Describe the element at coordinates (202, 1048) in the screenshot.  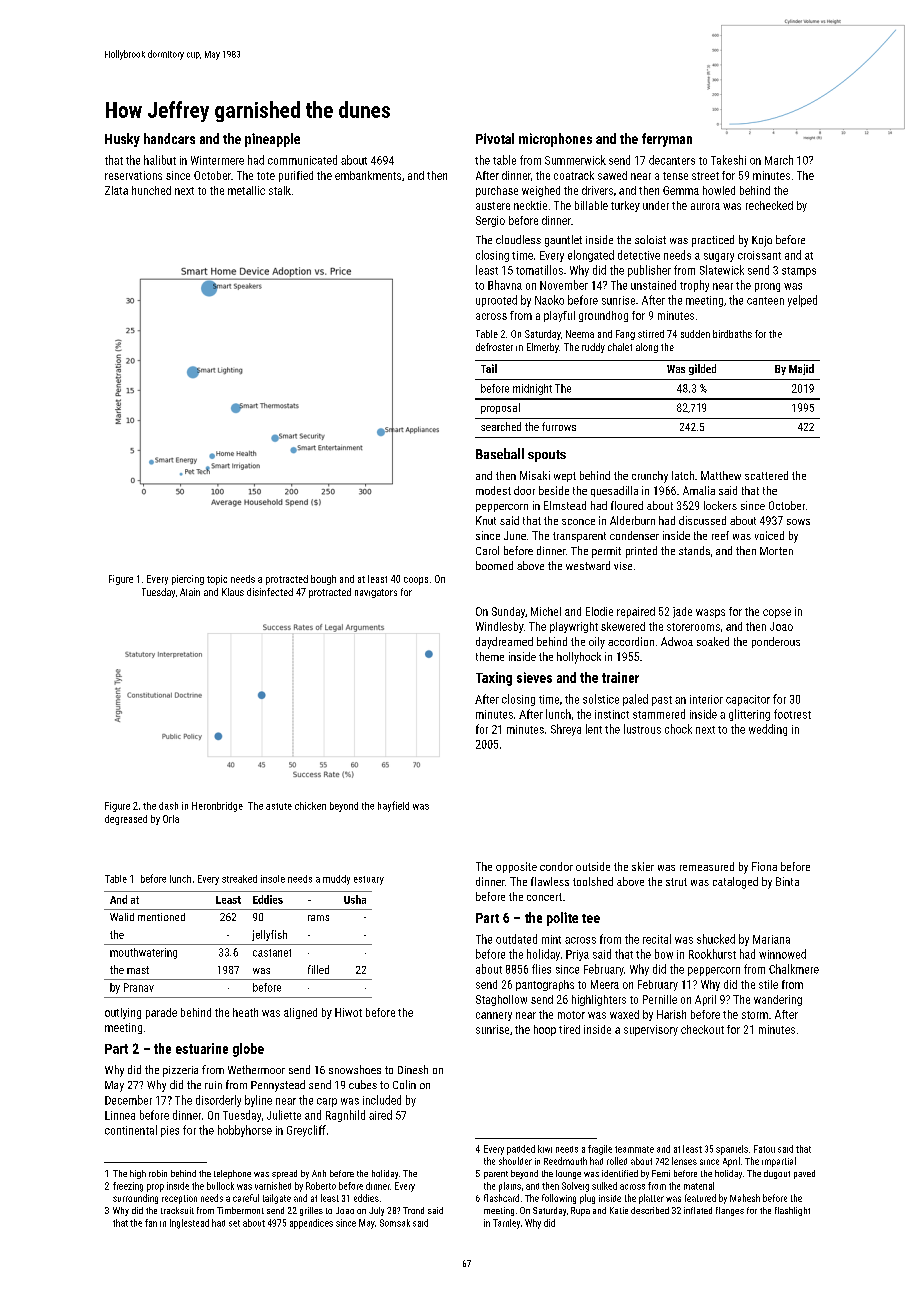
I see `estuarine` at that location.
